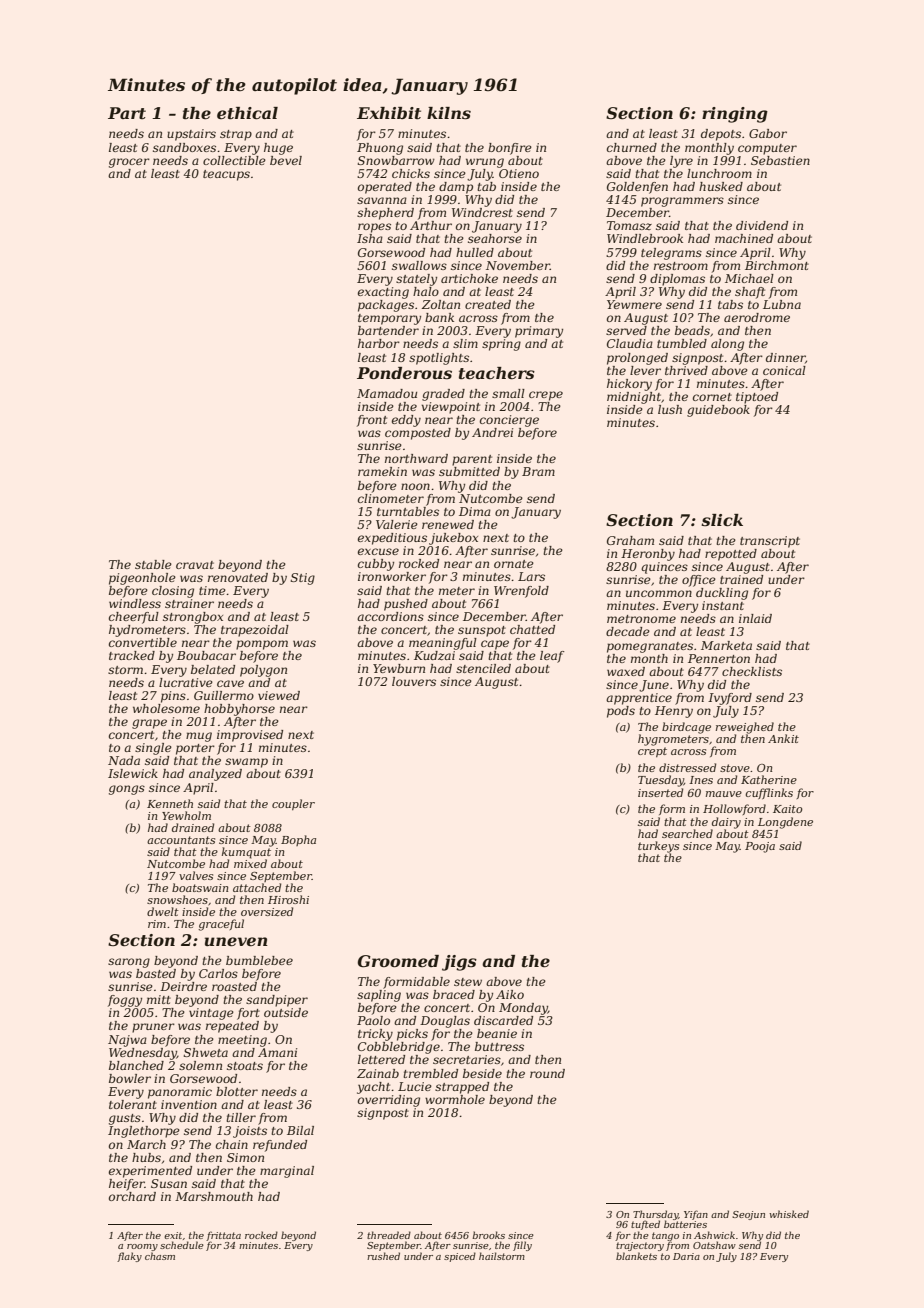 The width and height of the screenshot is (924, 1308). What do you see at coordinates (735, 115) in the screenshot?
I see `ringing` at bounding box center [735, 115].
